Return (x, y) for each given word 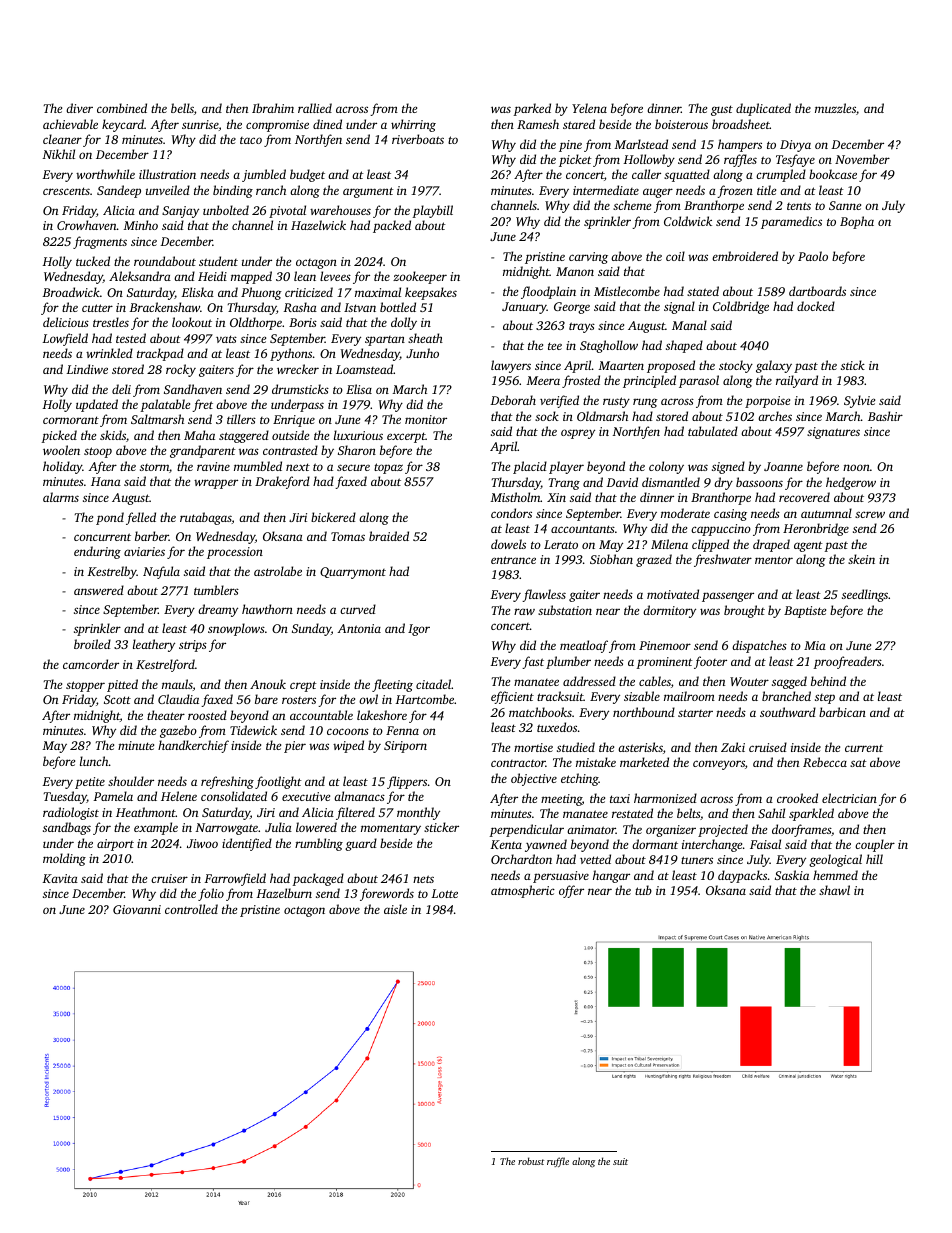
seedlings (865, 595)
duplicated (763, 109)
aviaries (144, 551)
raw (524, 611)
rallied (315, 108)
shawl (834, 890)
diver (79, 108)
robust (531, 1161)
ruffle (558, 1162)
